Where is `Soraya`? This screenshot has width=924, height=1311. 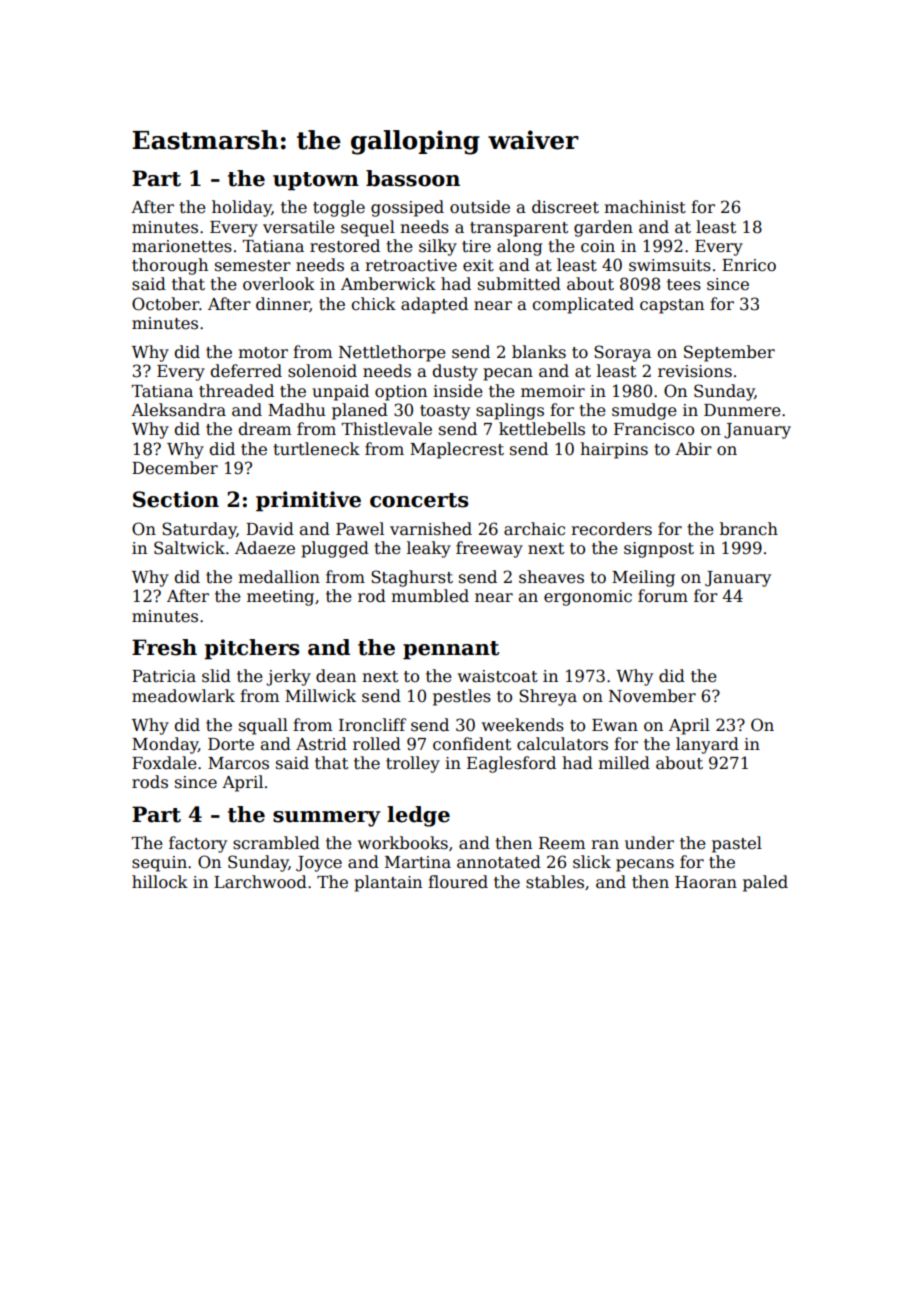 Soraya is located at coordinates (622, 353).
